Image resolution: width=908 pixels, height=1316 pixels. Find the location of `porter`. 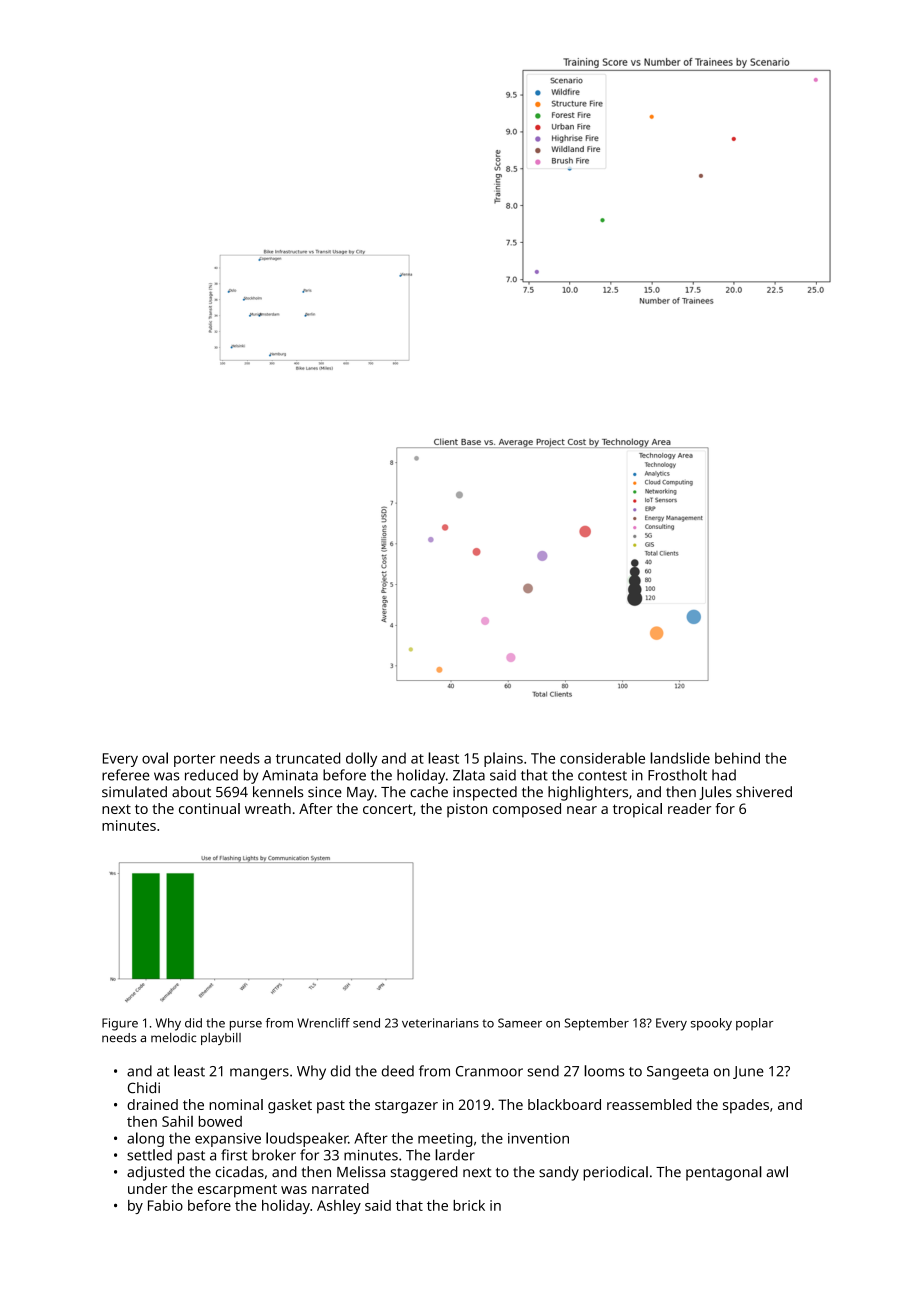

porter is located at coordinates (194, 760).
